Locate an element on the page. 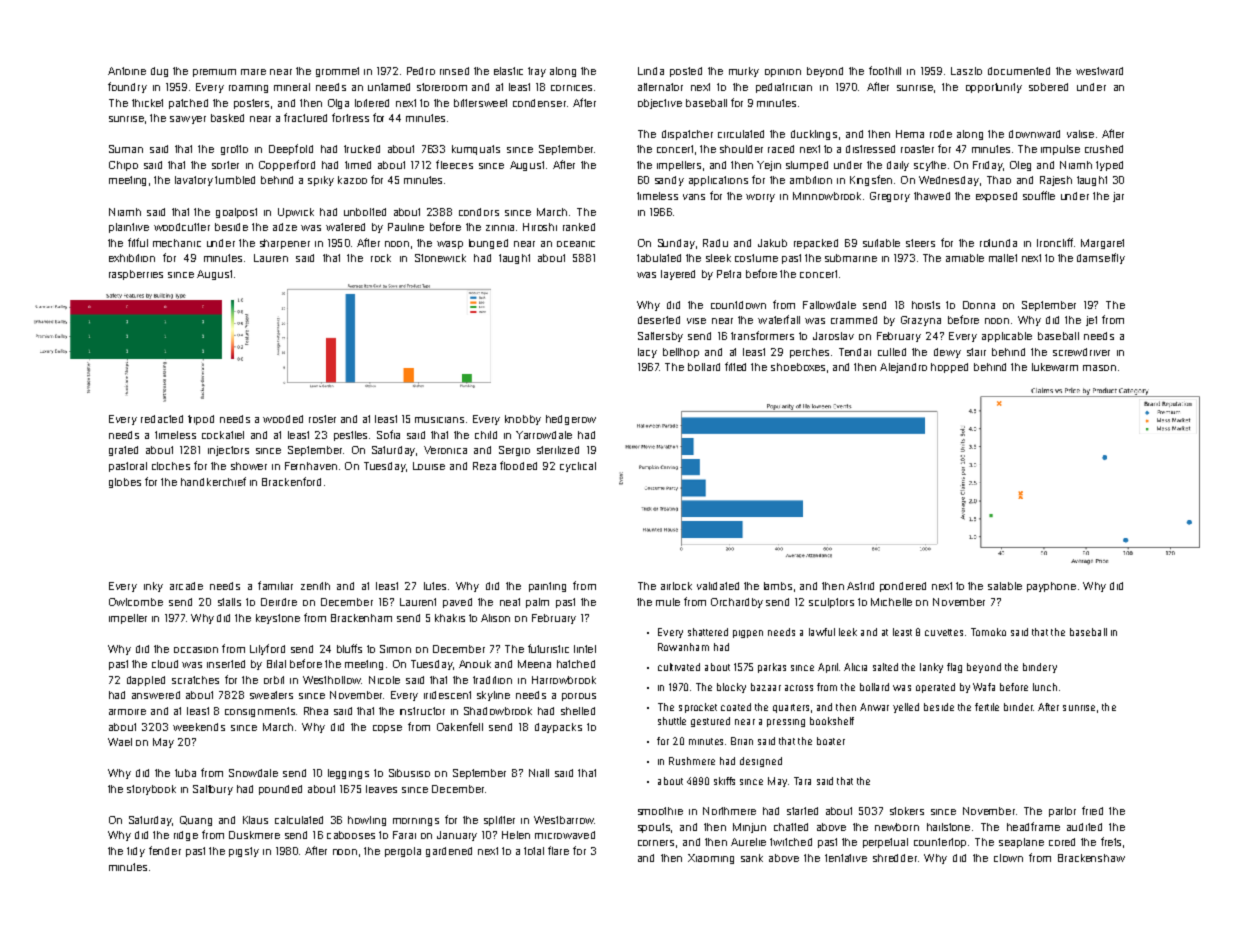 The width and height of the image is (1233, 952). familiar is located at coordinates (275, 585).
